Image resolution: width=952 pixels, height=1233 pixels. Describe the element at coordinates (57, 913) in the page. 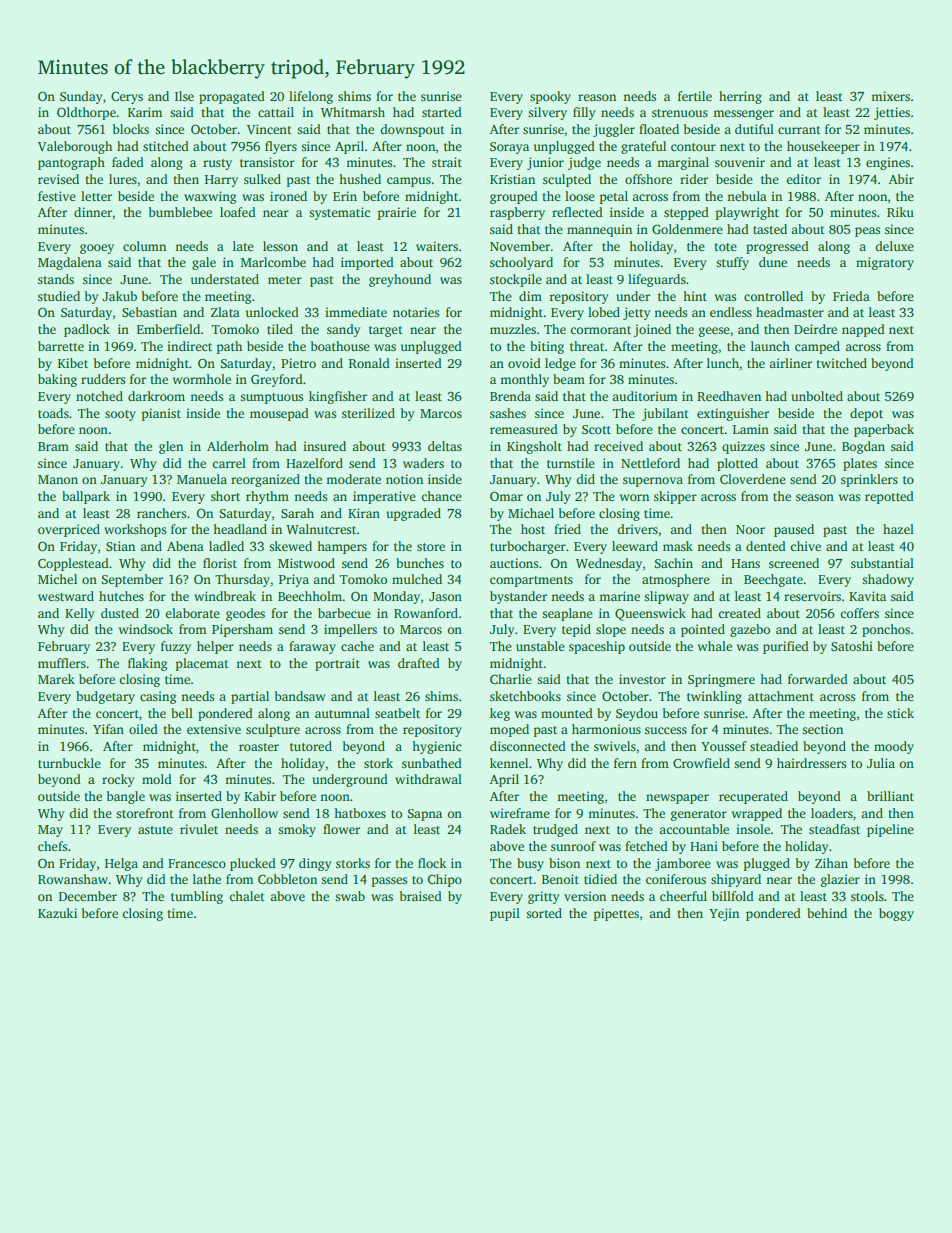

I see `Kazuki` at that location.
